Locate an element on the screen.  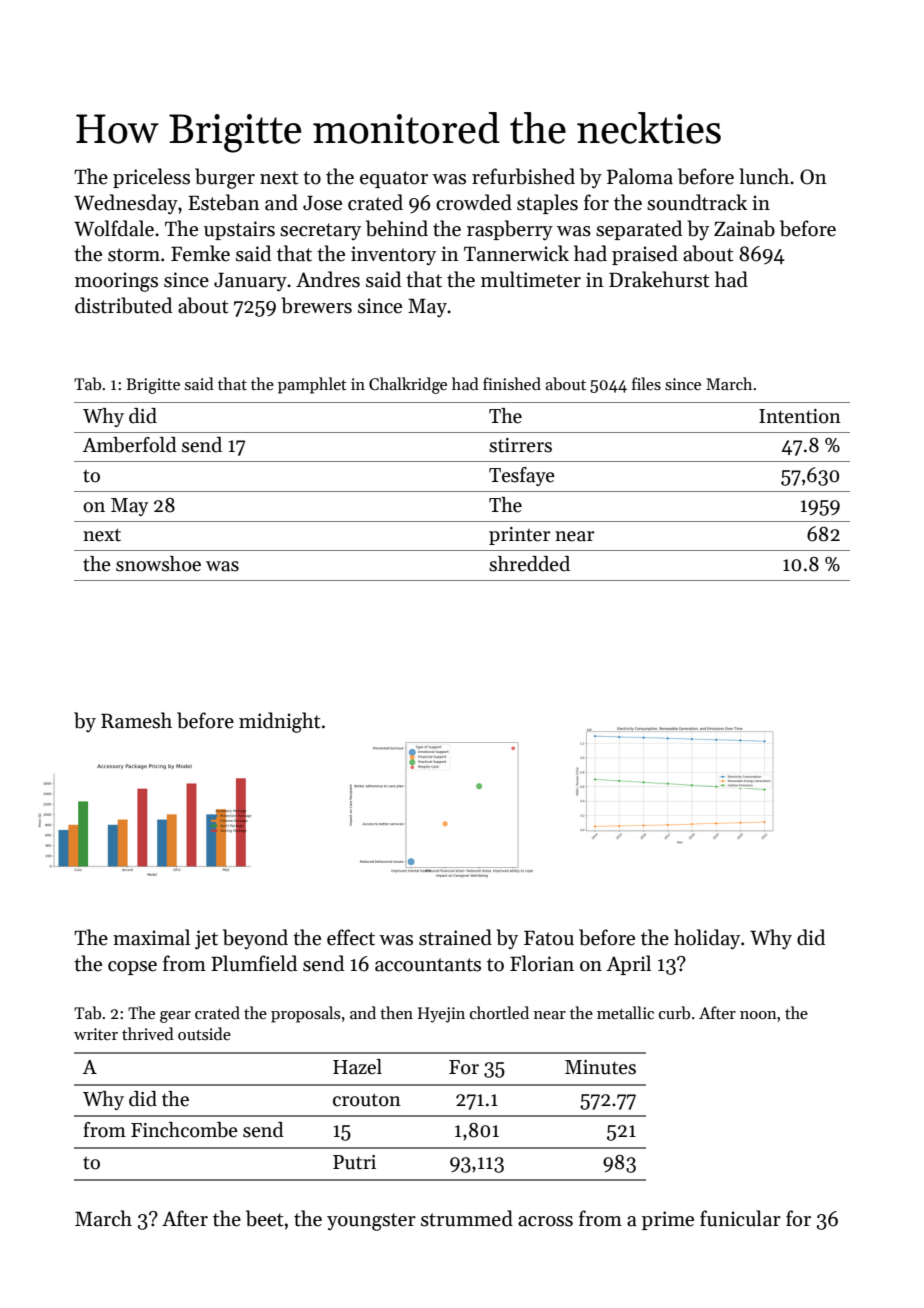
printer is located at coordinates (520, 536).
